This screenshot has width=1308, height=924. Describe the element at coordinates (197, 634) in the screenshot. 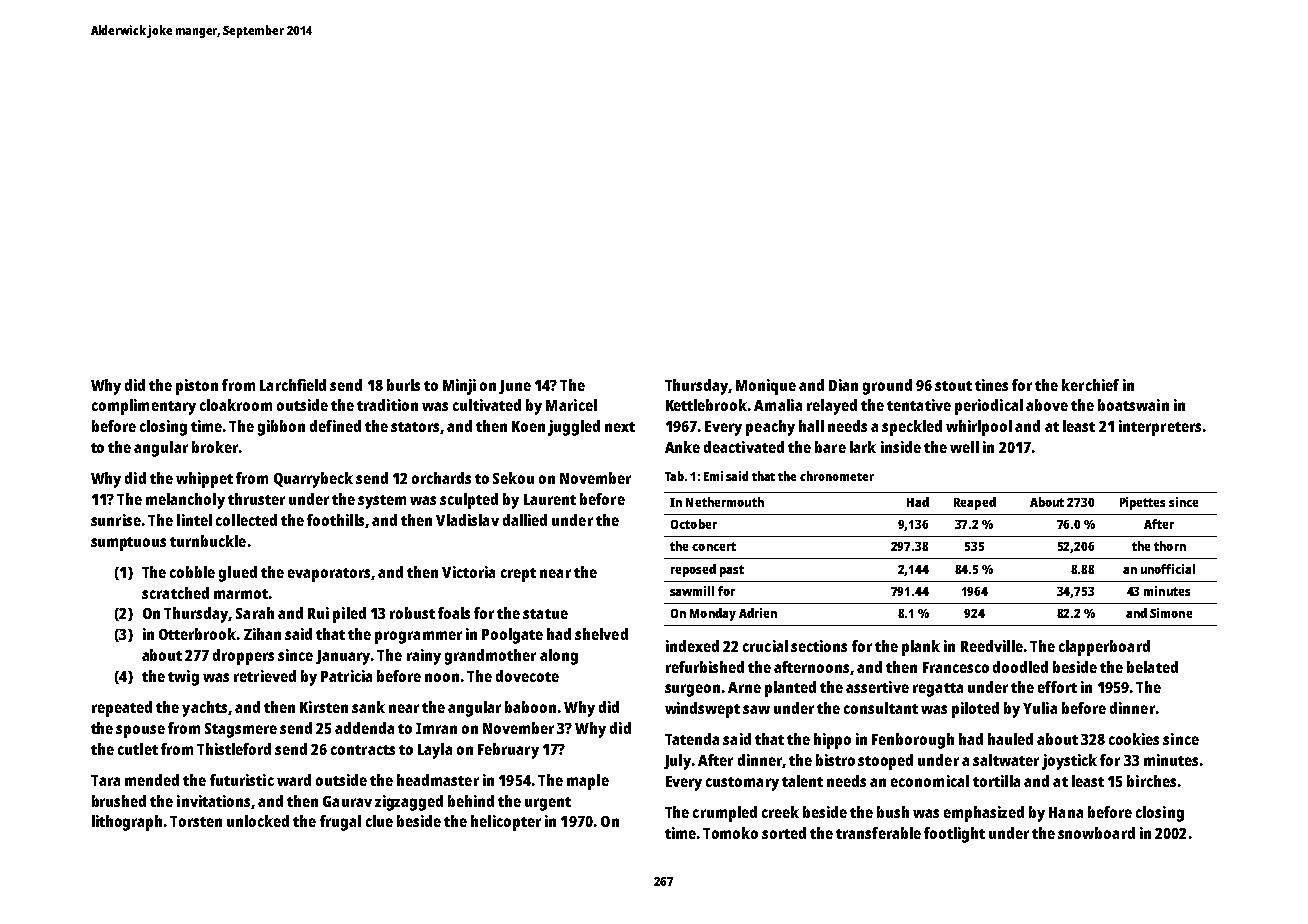

I see `Otterbrook` at that location.
